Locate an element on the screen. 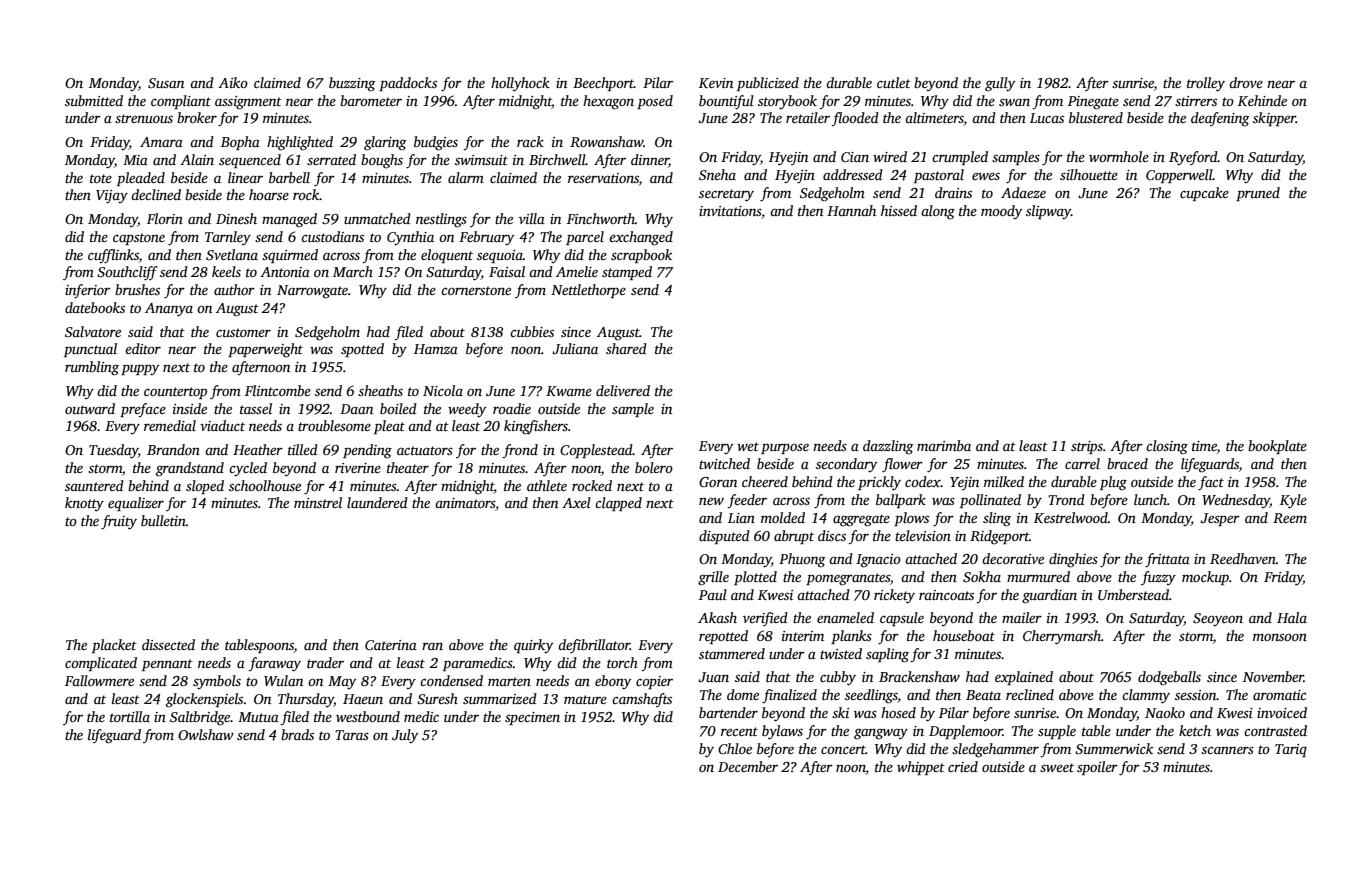 The height and width of the screenshot is (887, 1372). fruity is located at coordinates (119, 522).
